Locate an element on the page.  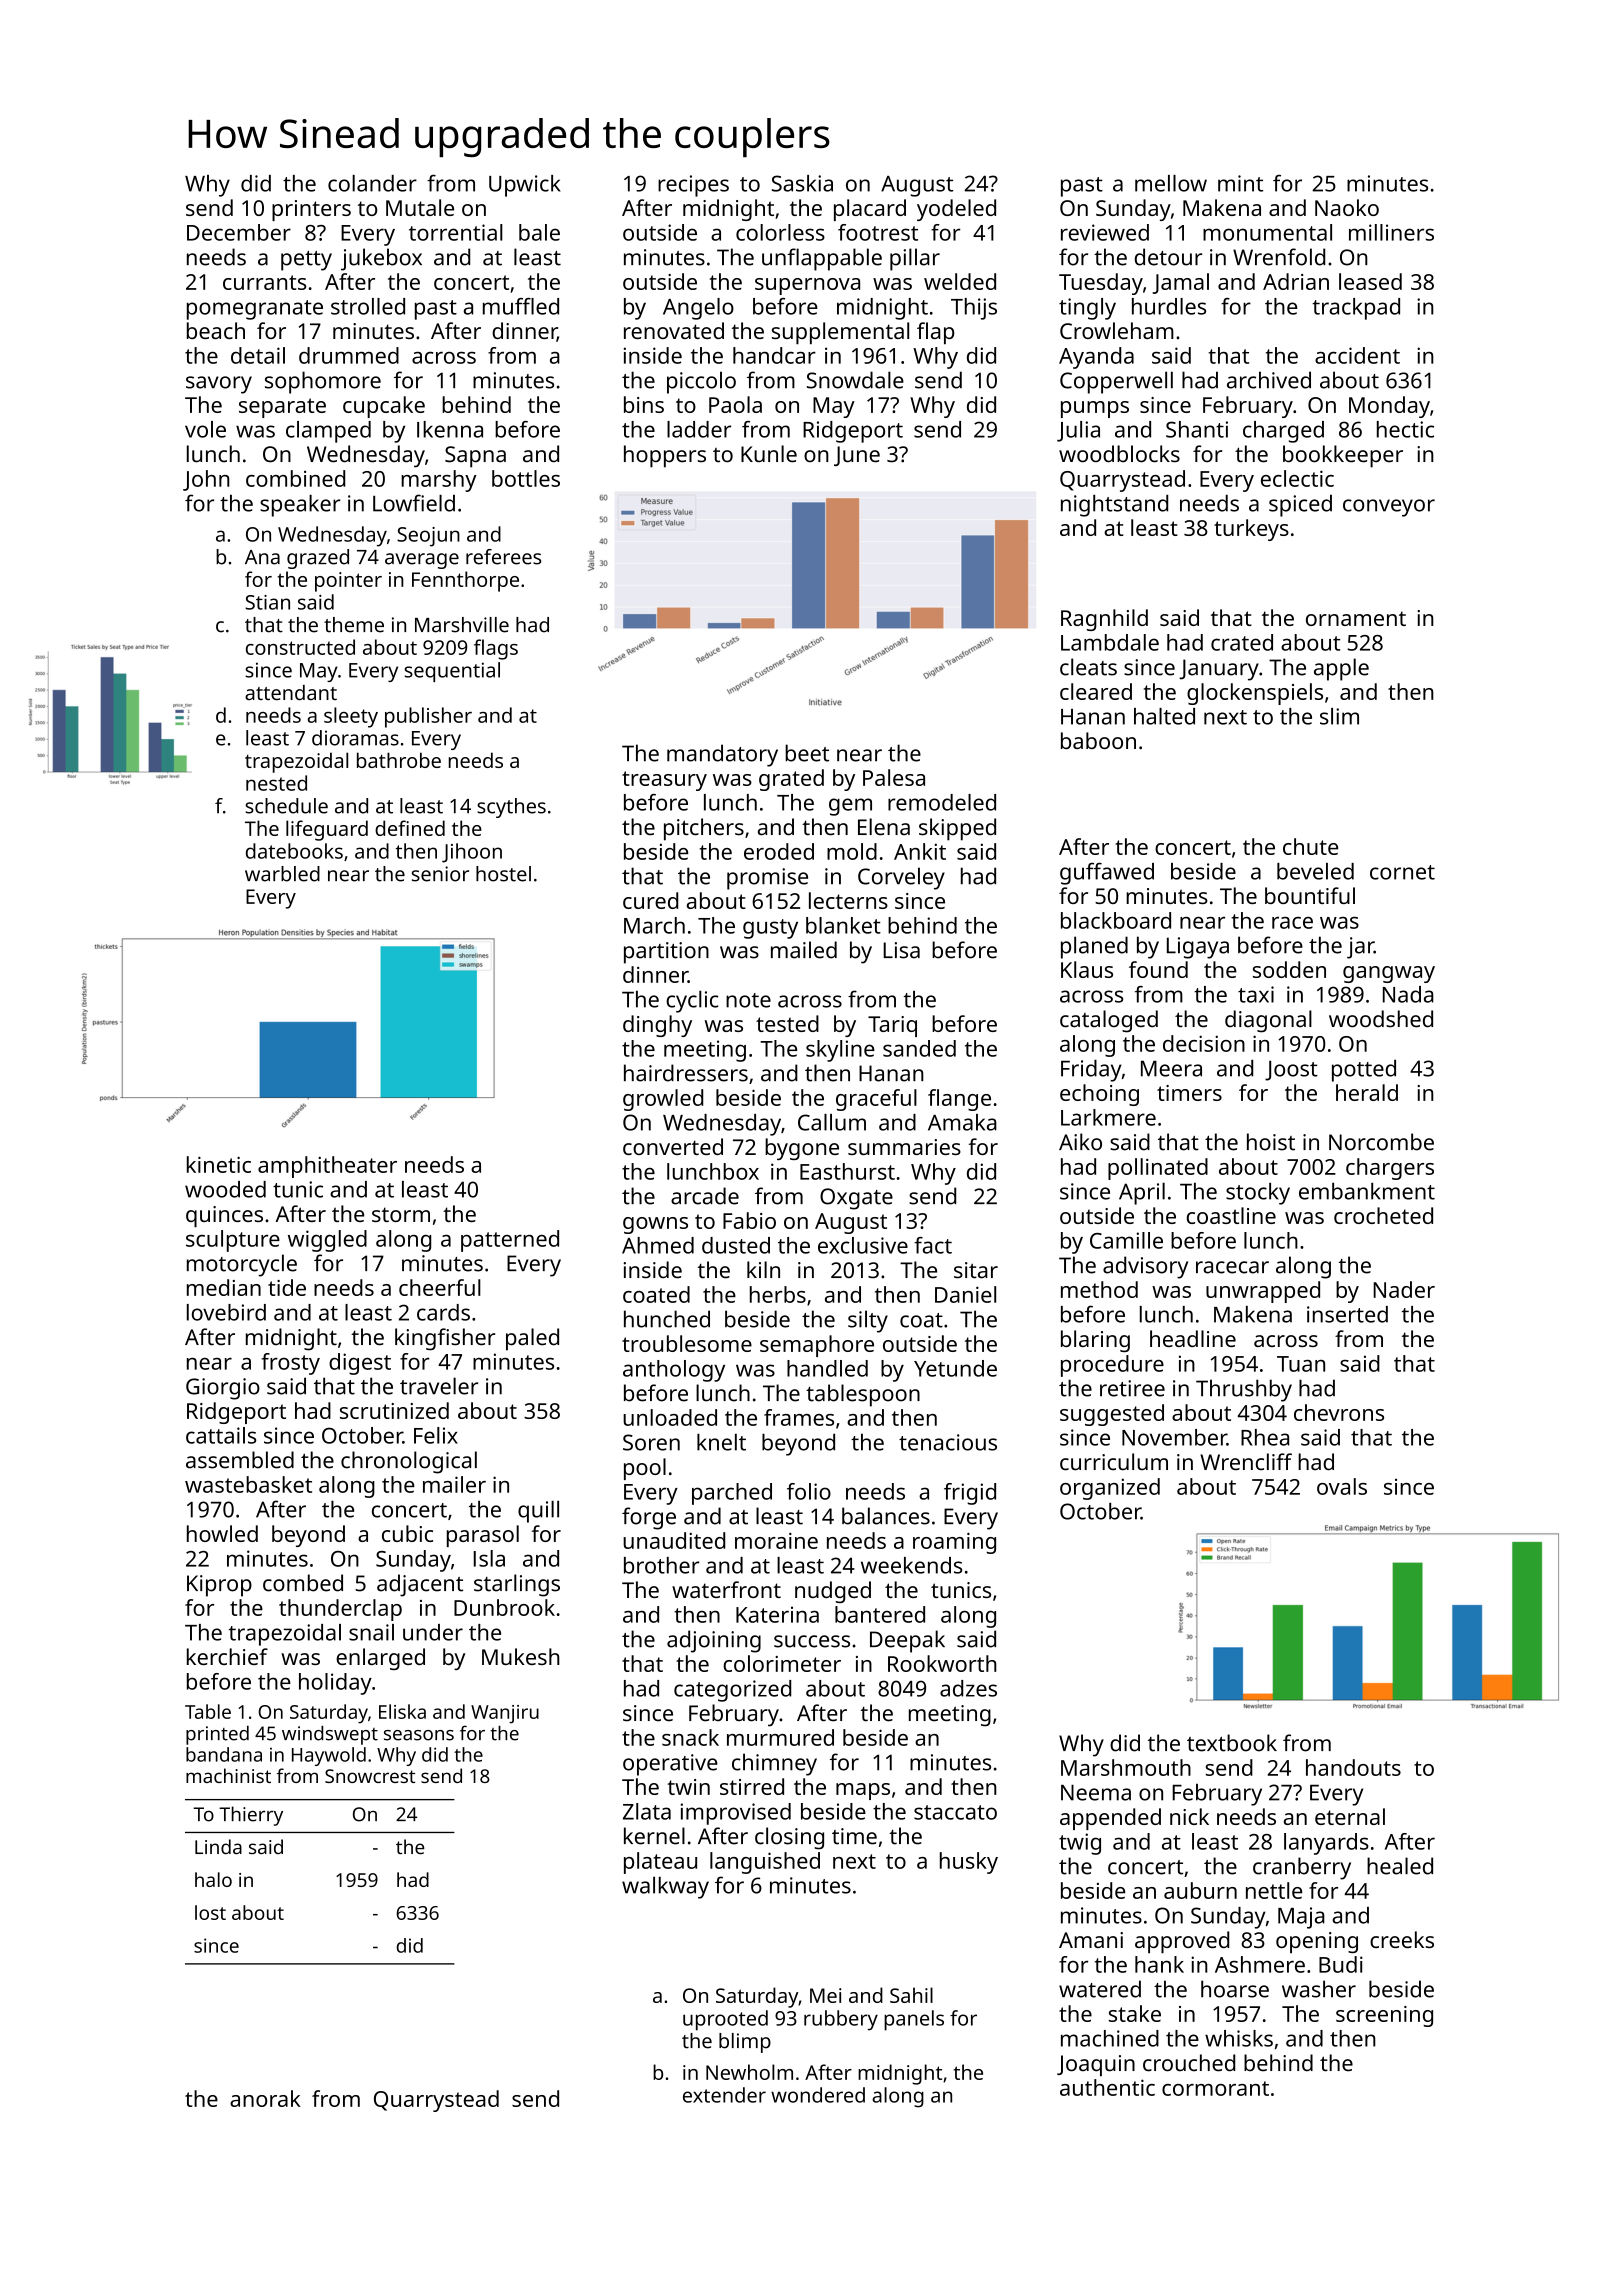
bins is located at coordinates (644, 404).
